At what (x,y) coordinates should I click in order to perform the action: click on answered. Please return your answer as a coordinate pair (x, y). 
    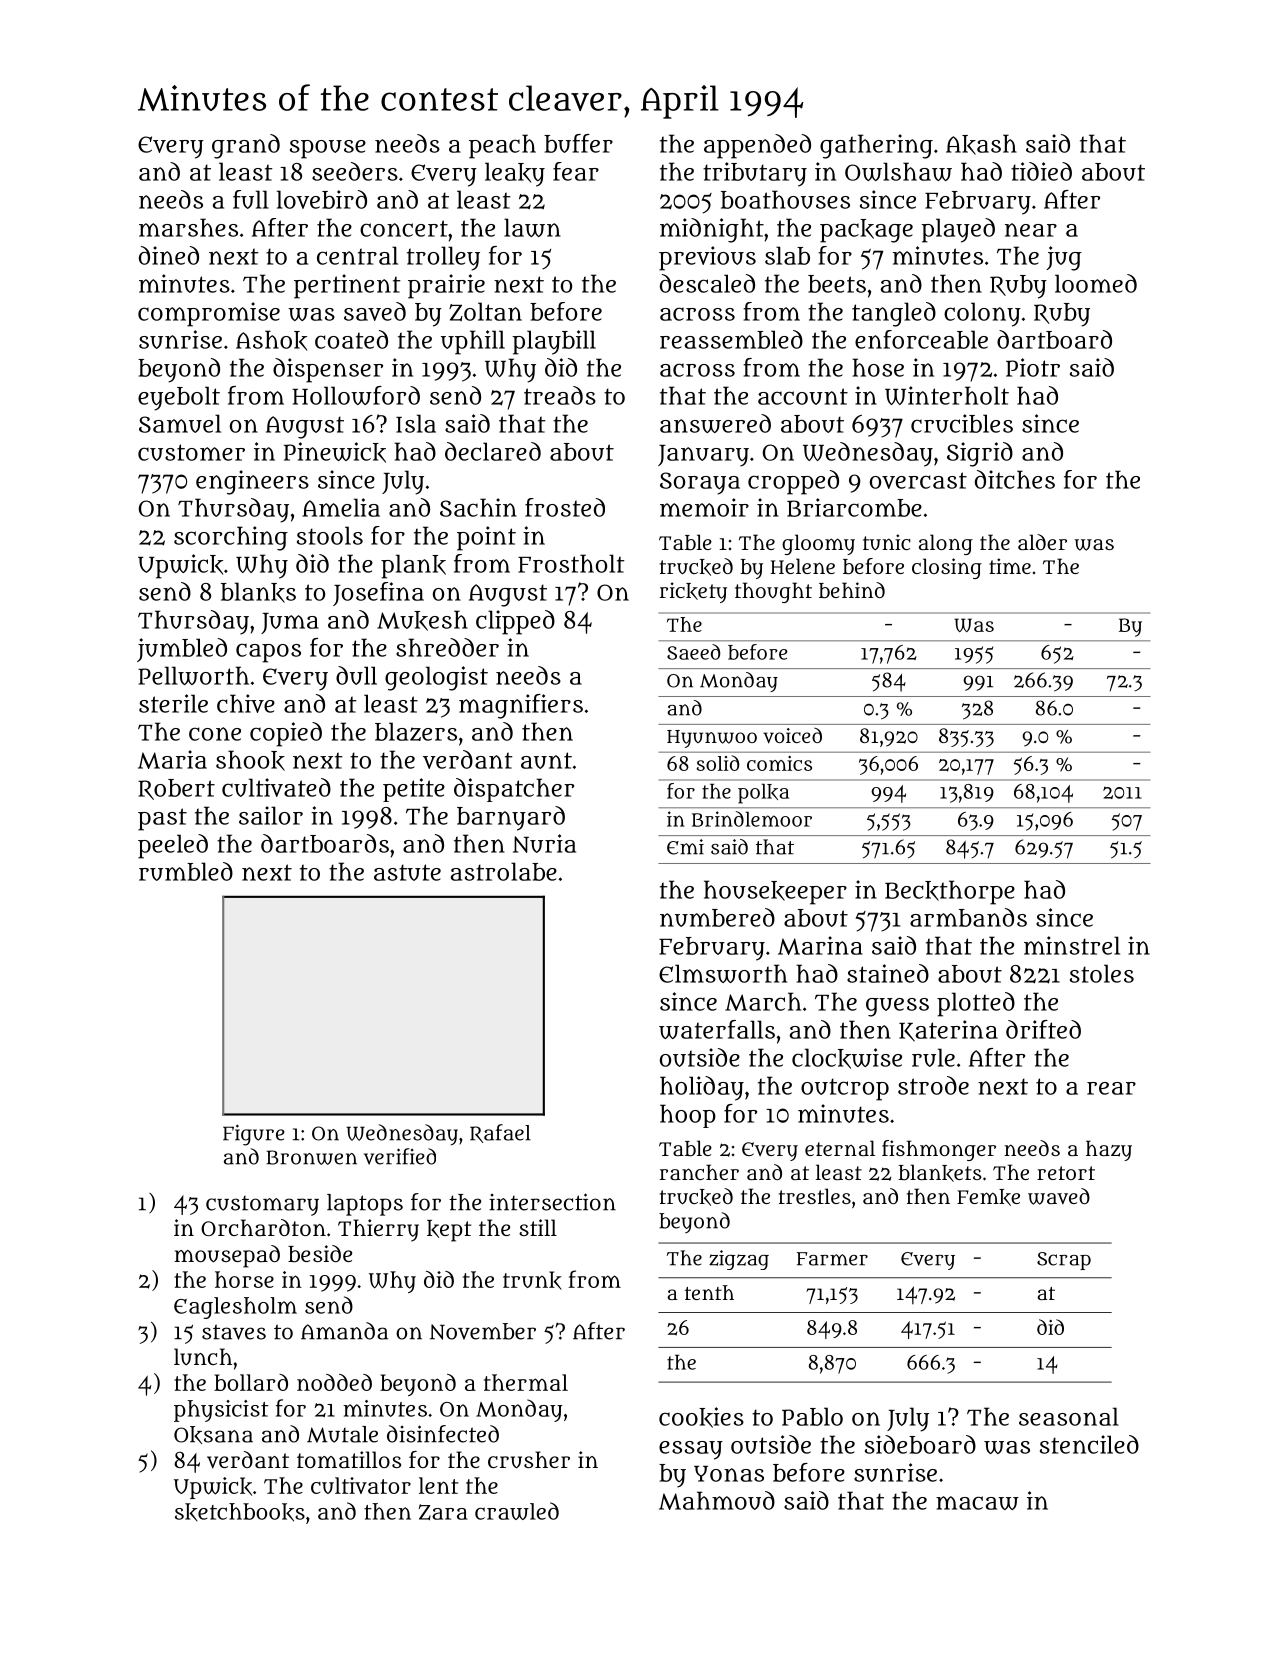
    Looking at the image, I should click on (715, 423).
